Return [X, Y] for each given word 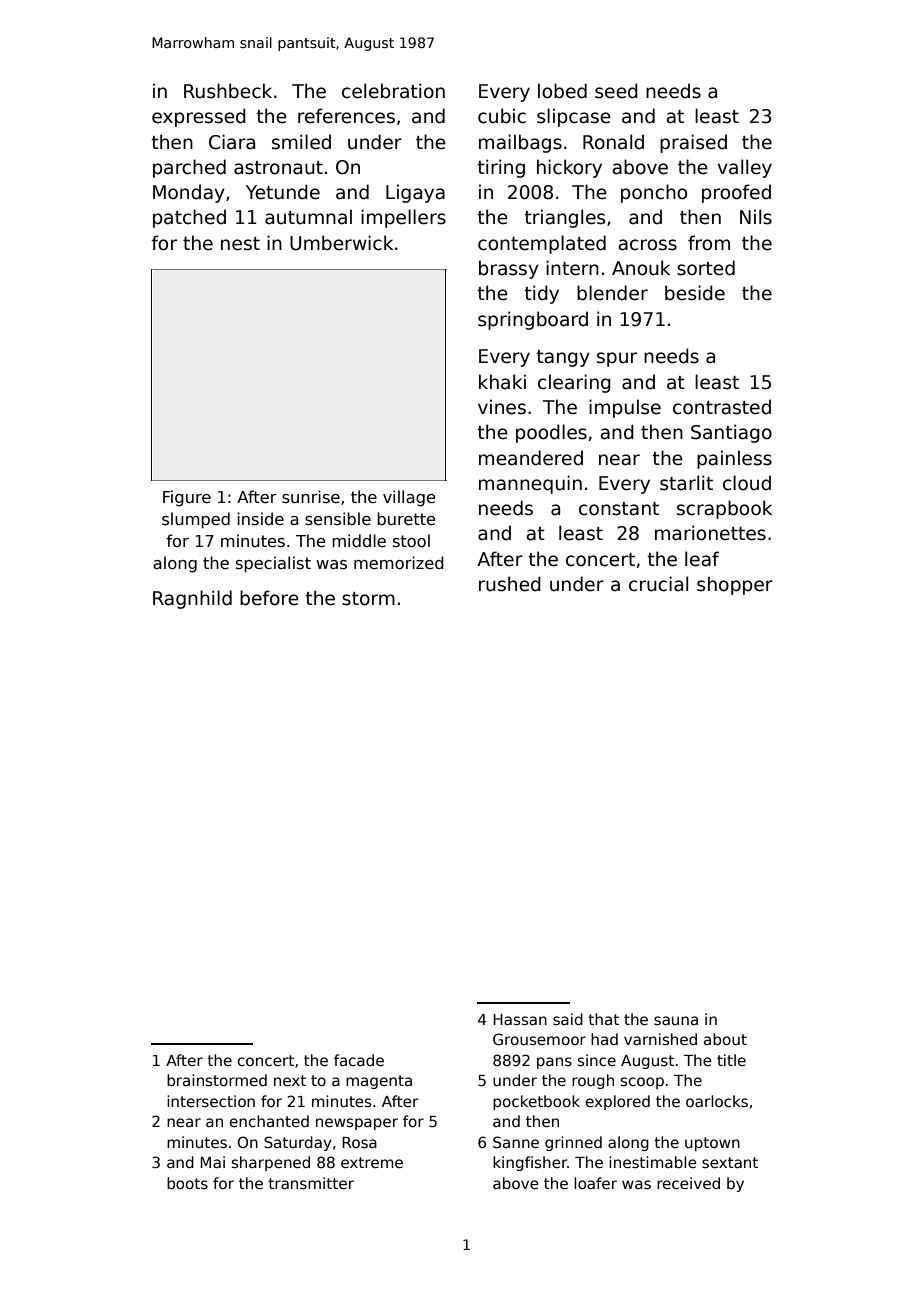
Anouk [641, 268]
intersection [211, 1101]
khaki [502, 382]
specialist [273, 564]
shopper [735, 585]
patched [189, 218]
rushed [510, 584]
